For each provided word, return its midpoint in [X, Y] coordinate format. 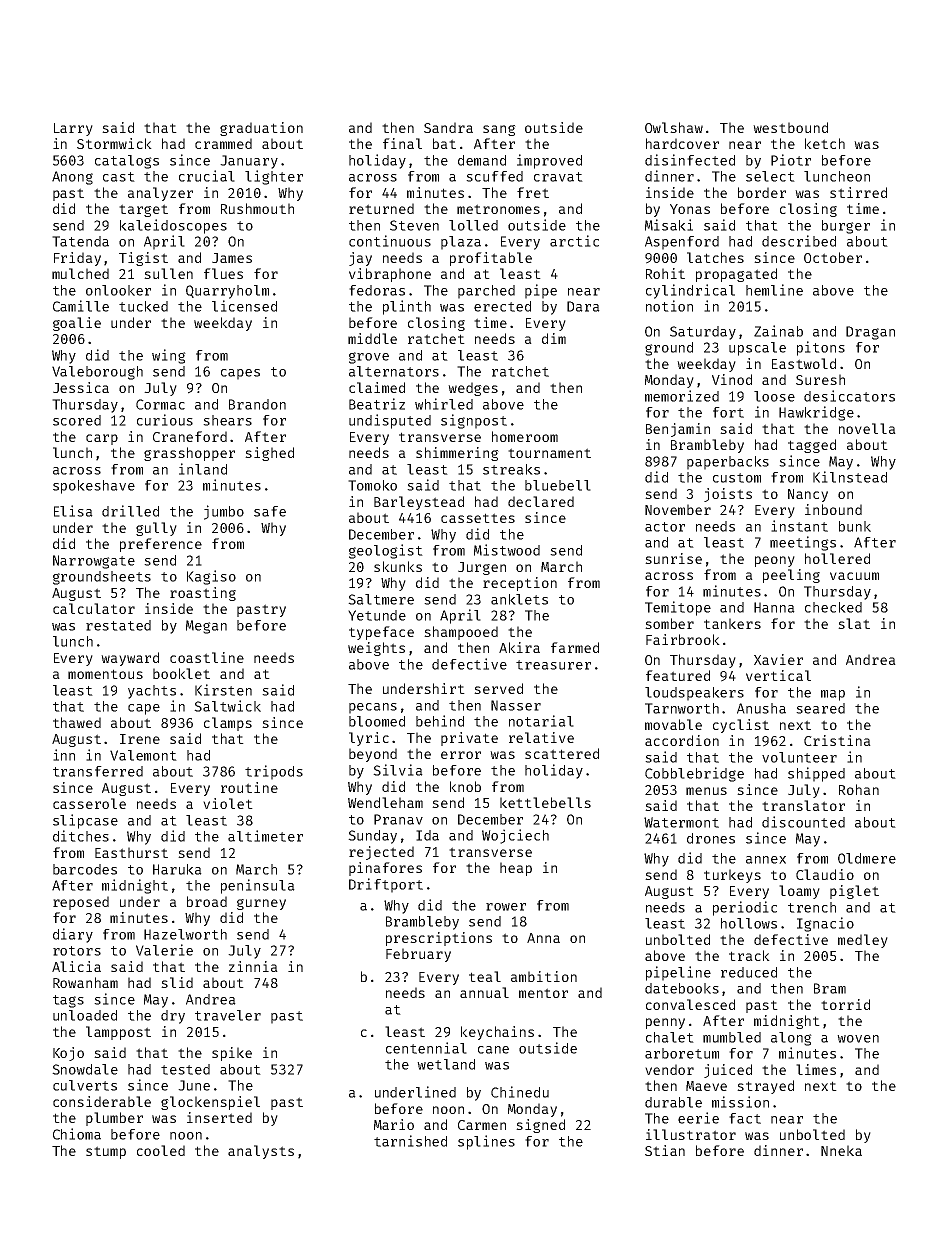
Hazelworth [185, 934]
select [770, 176]
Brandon [257, 404]
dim [554, 338]
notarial [541, 721]
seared [820, 708]
